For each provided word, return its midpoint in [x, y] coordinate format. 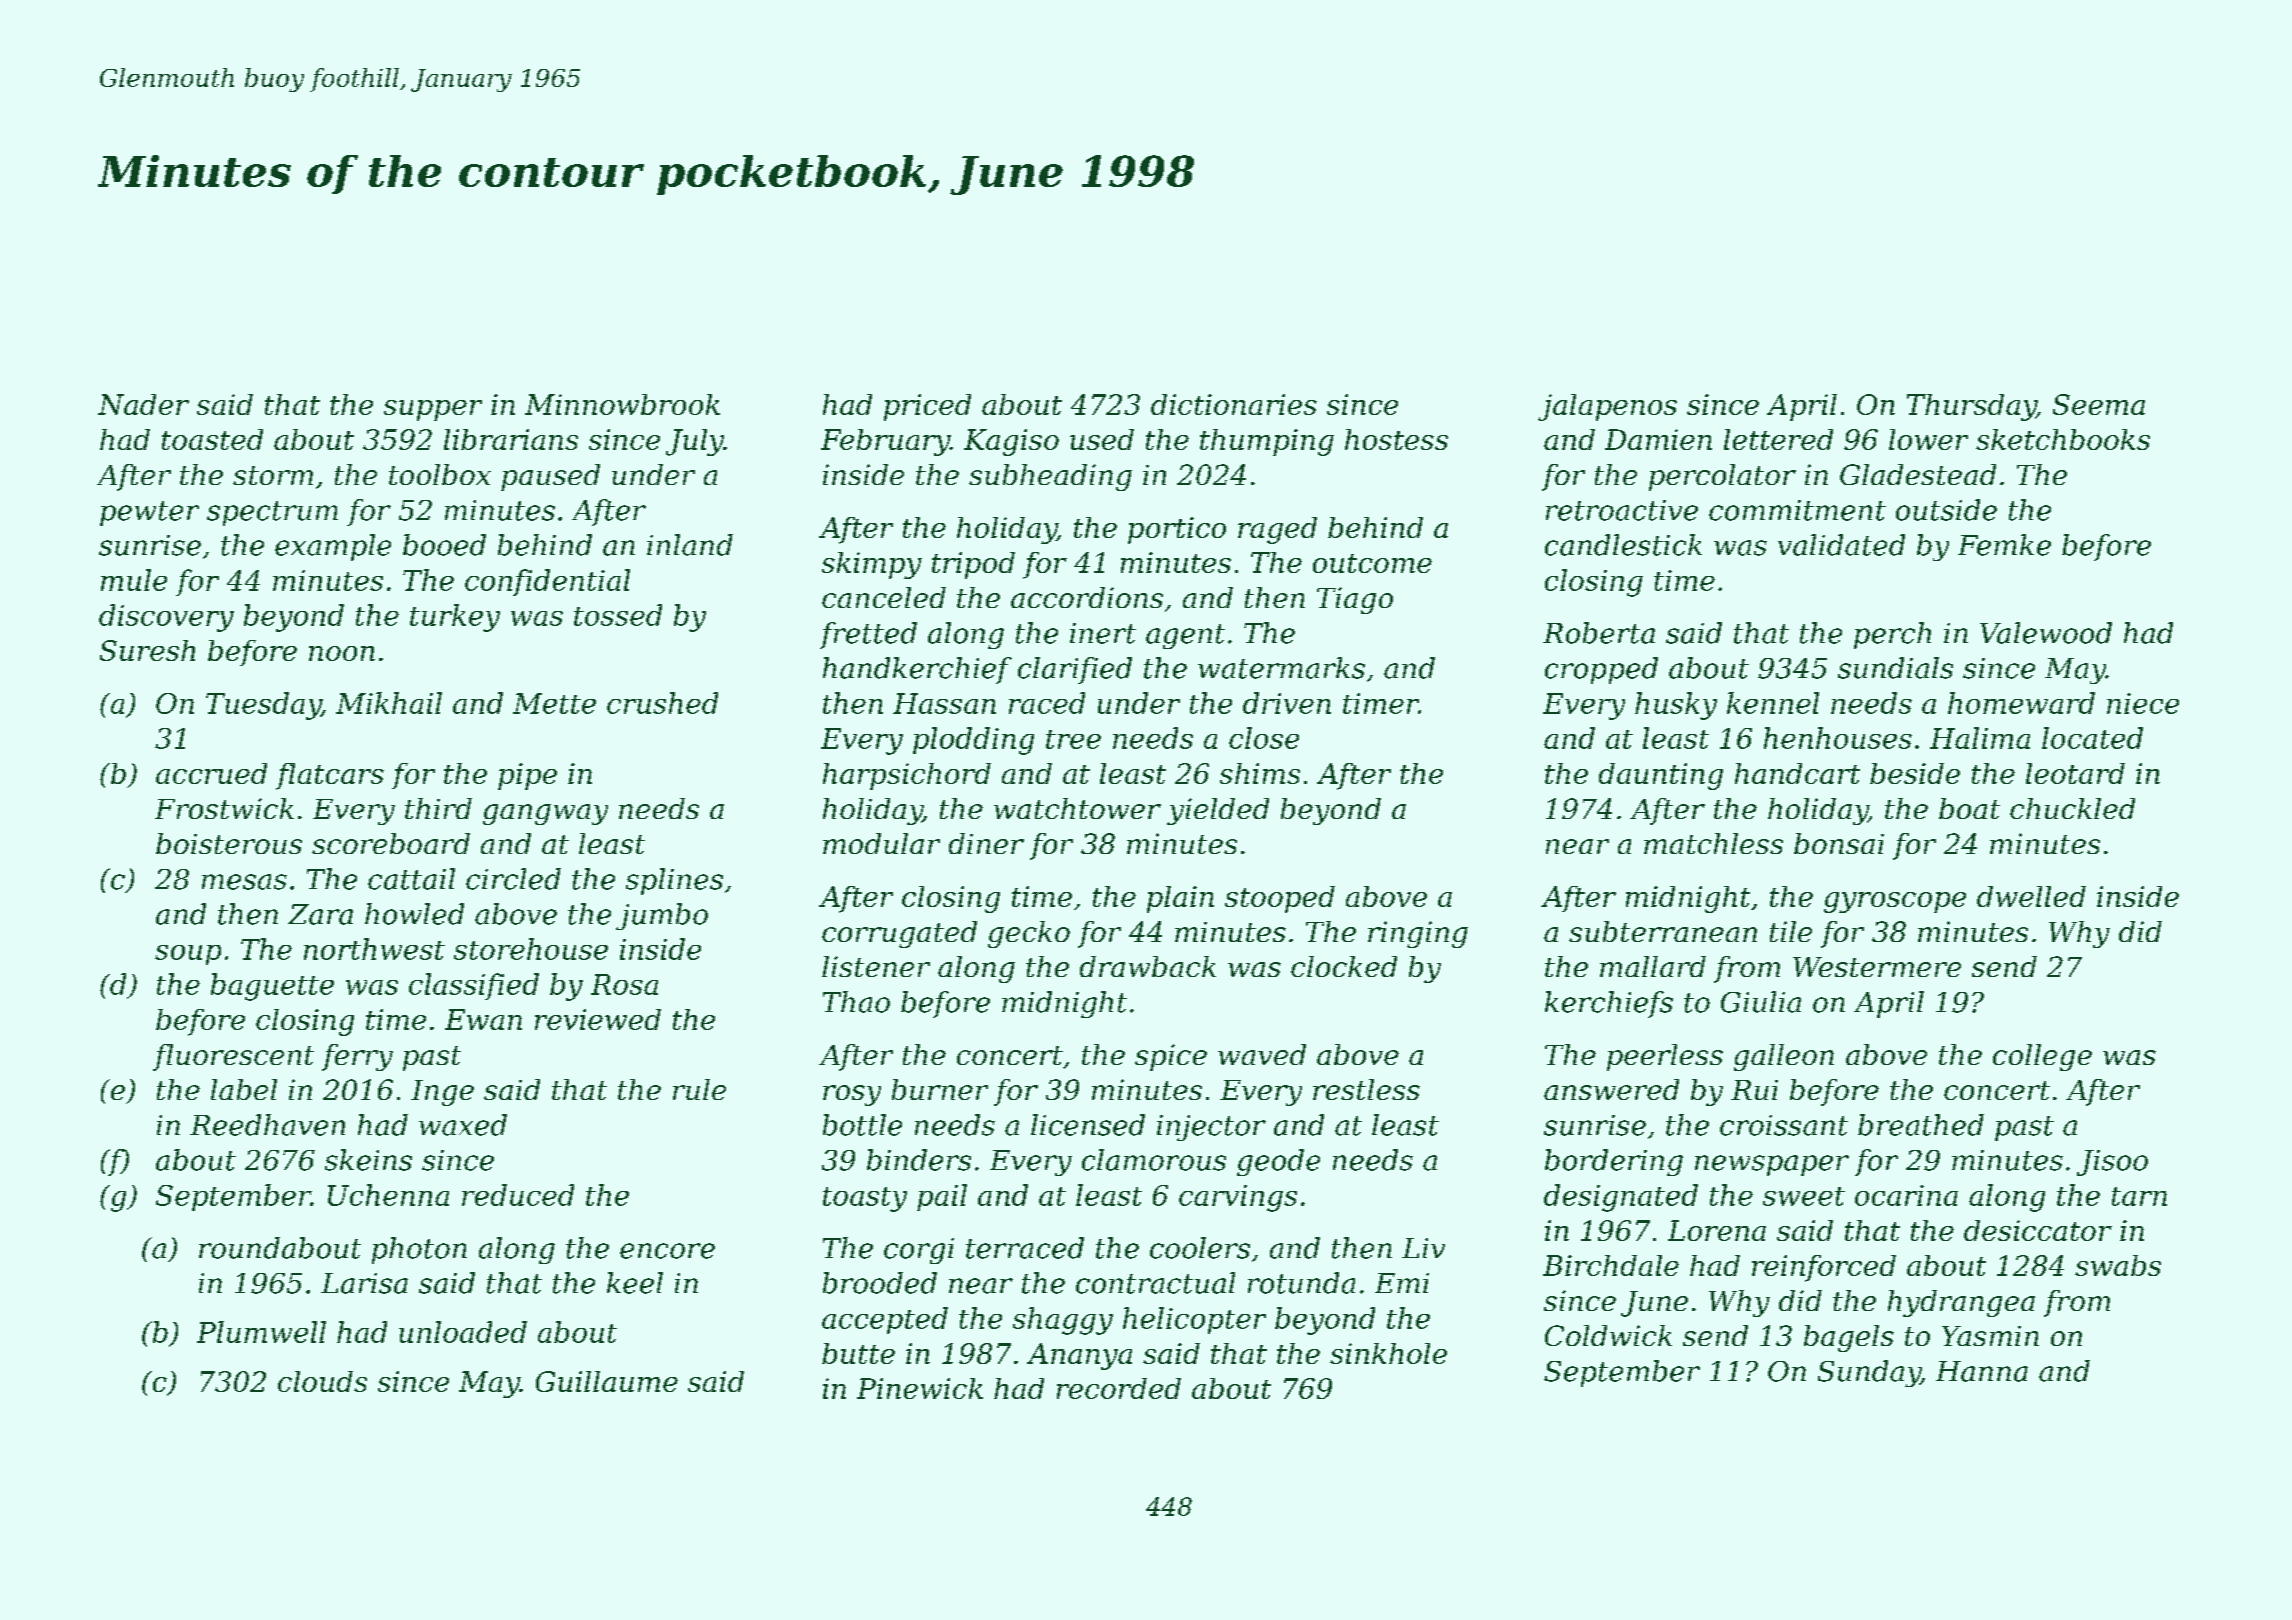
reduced [518, 1195]
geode [1278, 1162]
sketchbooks [2063, 439]
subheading [1050, 477]
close [1264, 738]
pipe [527, 776]
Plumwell [261, 1332]
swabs [2118, 1265]
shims [1260, 773]
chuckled [2072, 808]
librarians [511, 439]
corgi [919, 1251]
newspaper [1772, 1165]
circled [513, 879]
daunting [1661, 776]
